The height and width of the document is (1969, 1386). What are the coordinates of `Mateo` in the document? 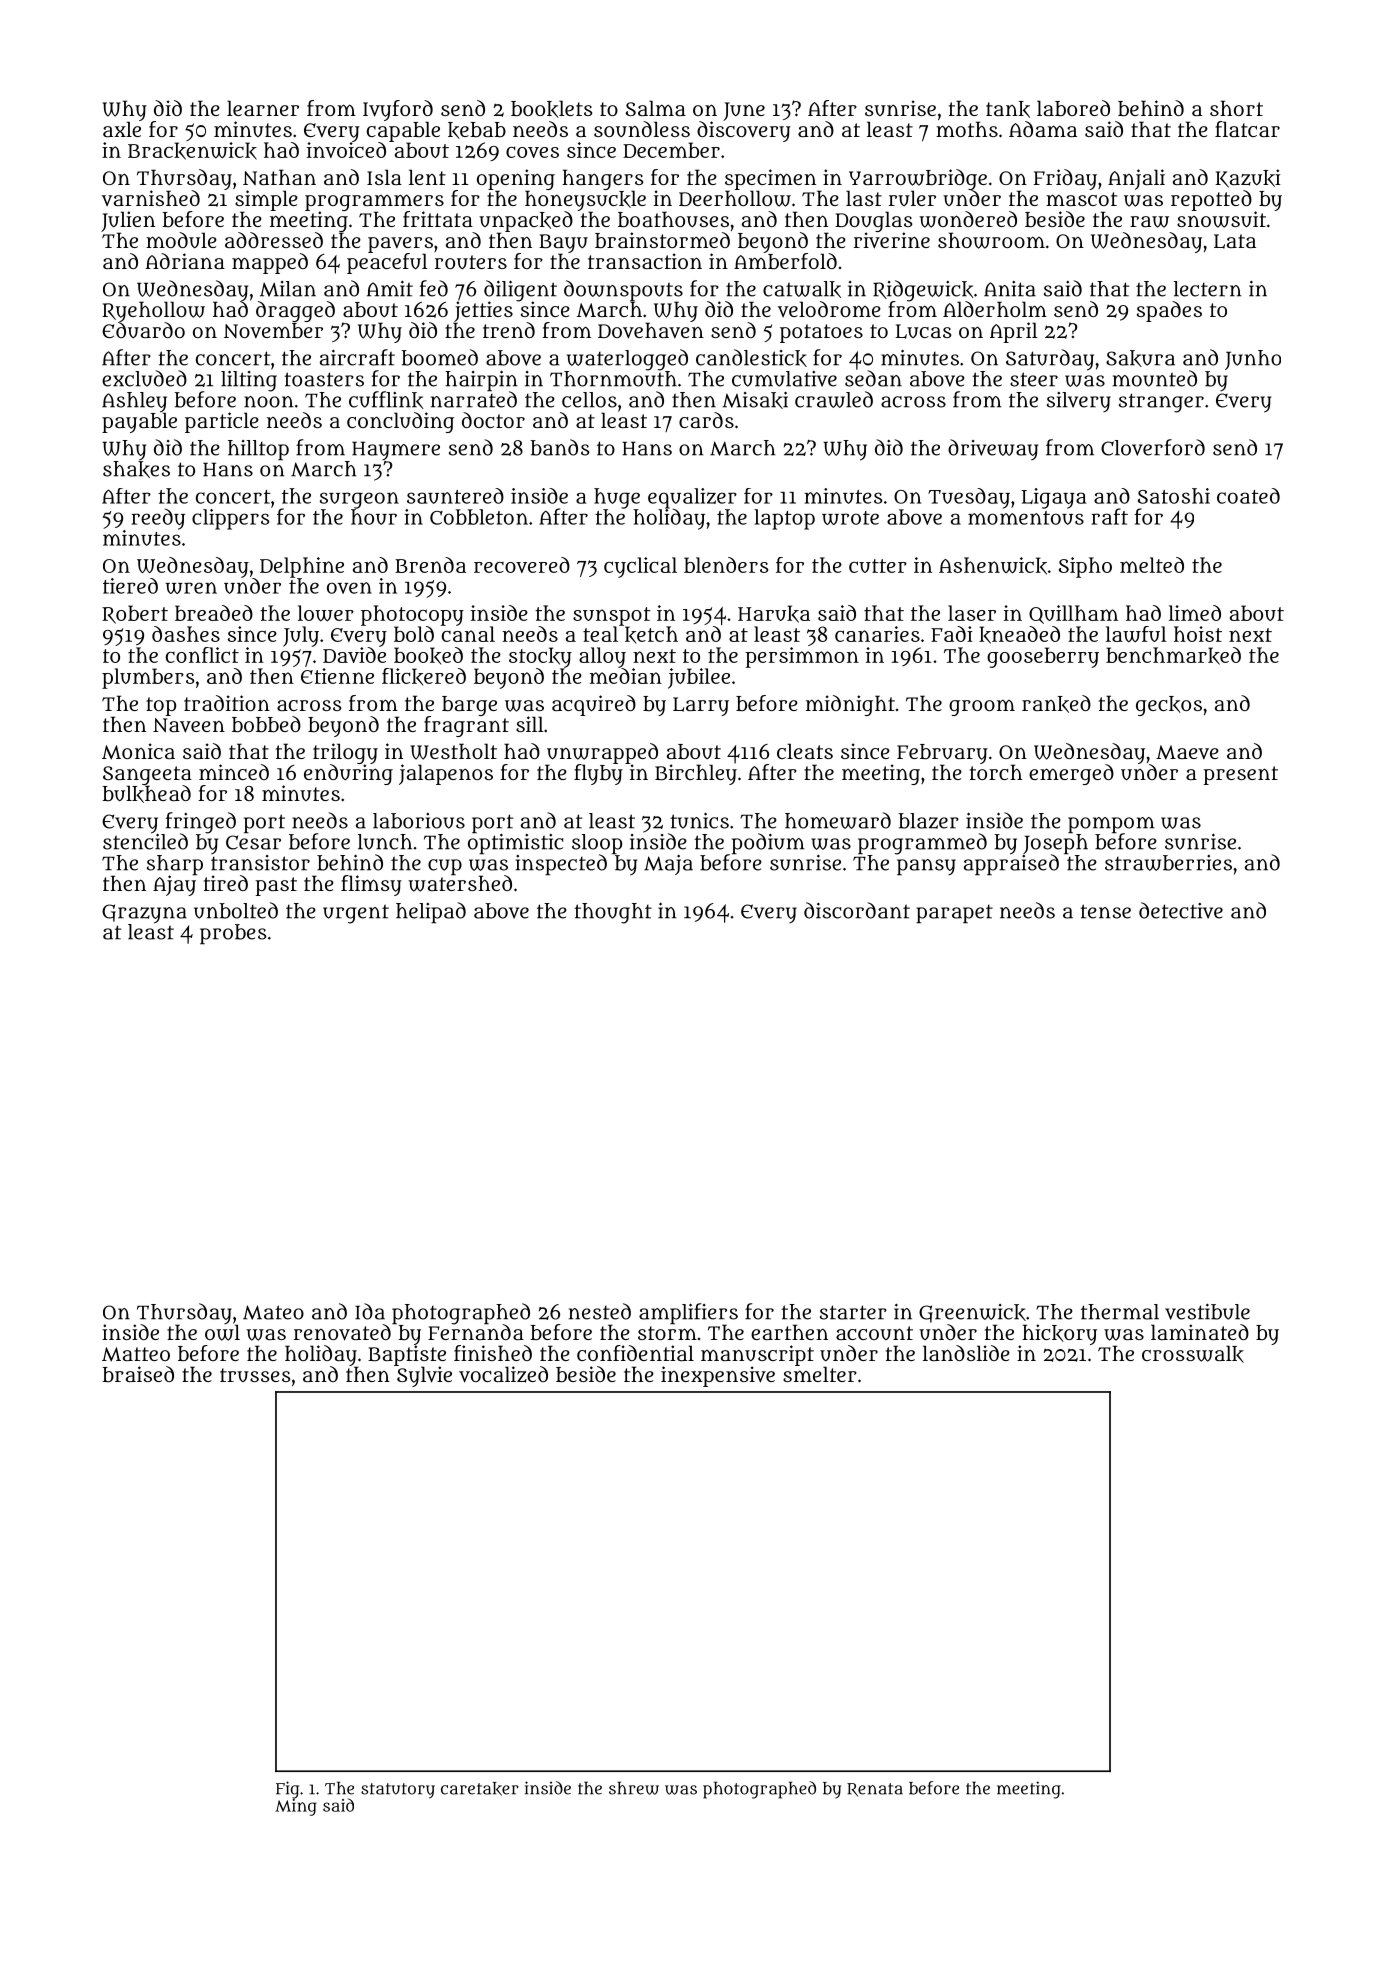 It's located at (273, 1312).
